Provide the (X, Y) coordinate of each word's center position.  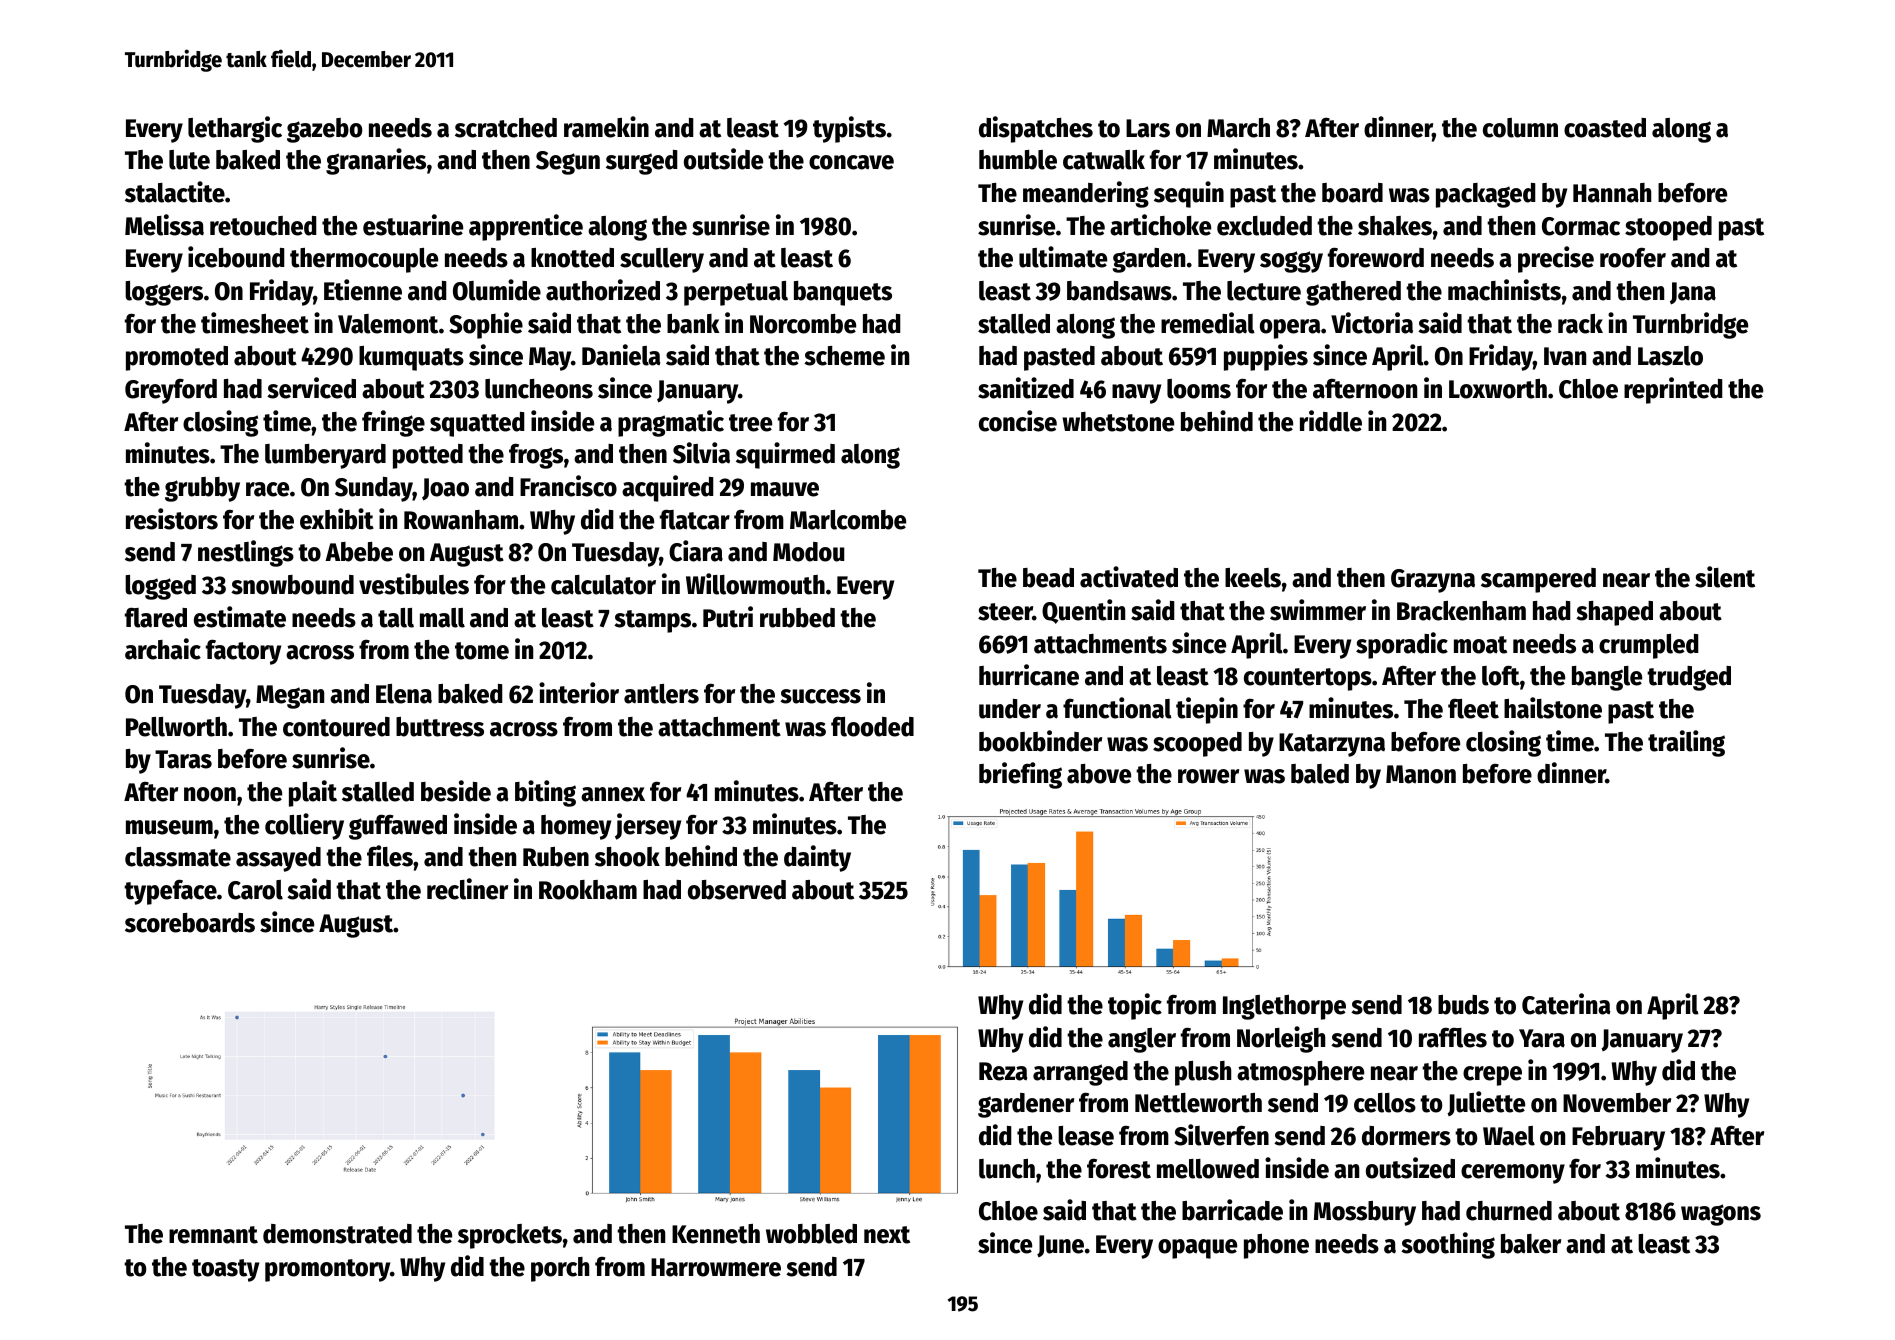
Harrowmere (716, 1267)
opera (1290, 329)
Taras (183, 759)
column (1520, 128)
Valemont (388, 324)
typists (849, 129)
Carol (255, 890)
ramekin (606, 127)
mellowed (1208, 1169)
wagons (1721, 1215)
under (1010, 709)
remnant (213, 1235)
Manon (1421, 774)
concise (1018, 421)
